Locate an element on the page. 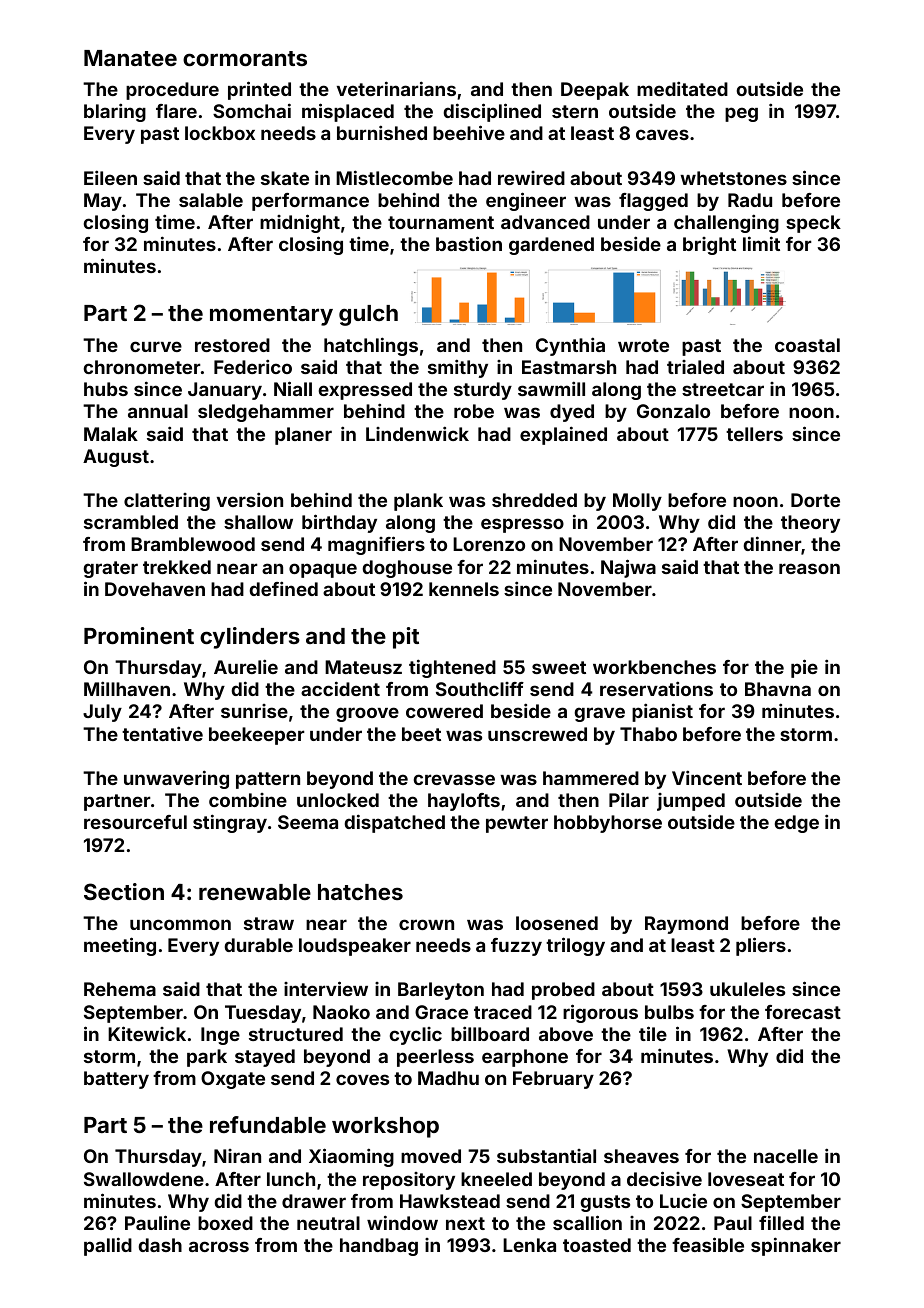  flare is located at coordinates (176, 111).
